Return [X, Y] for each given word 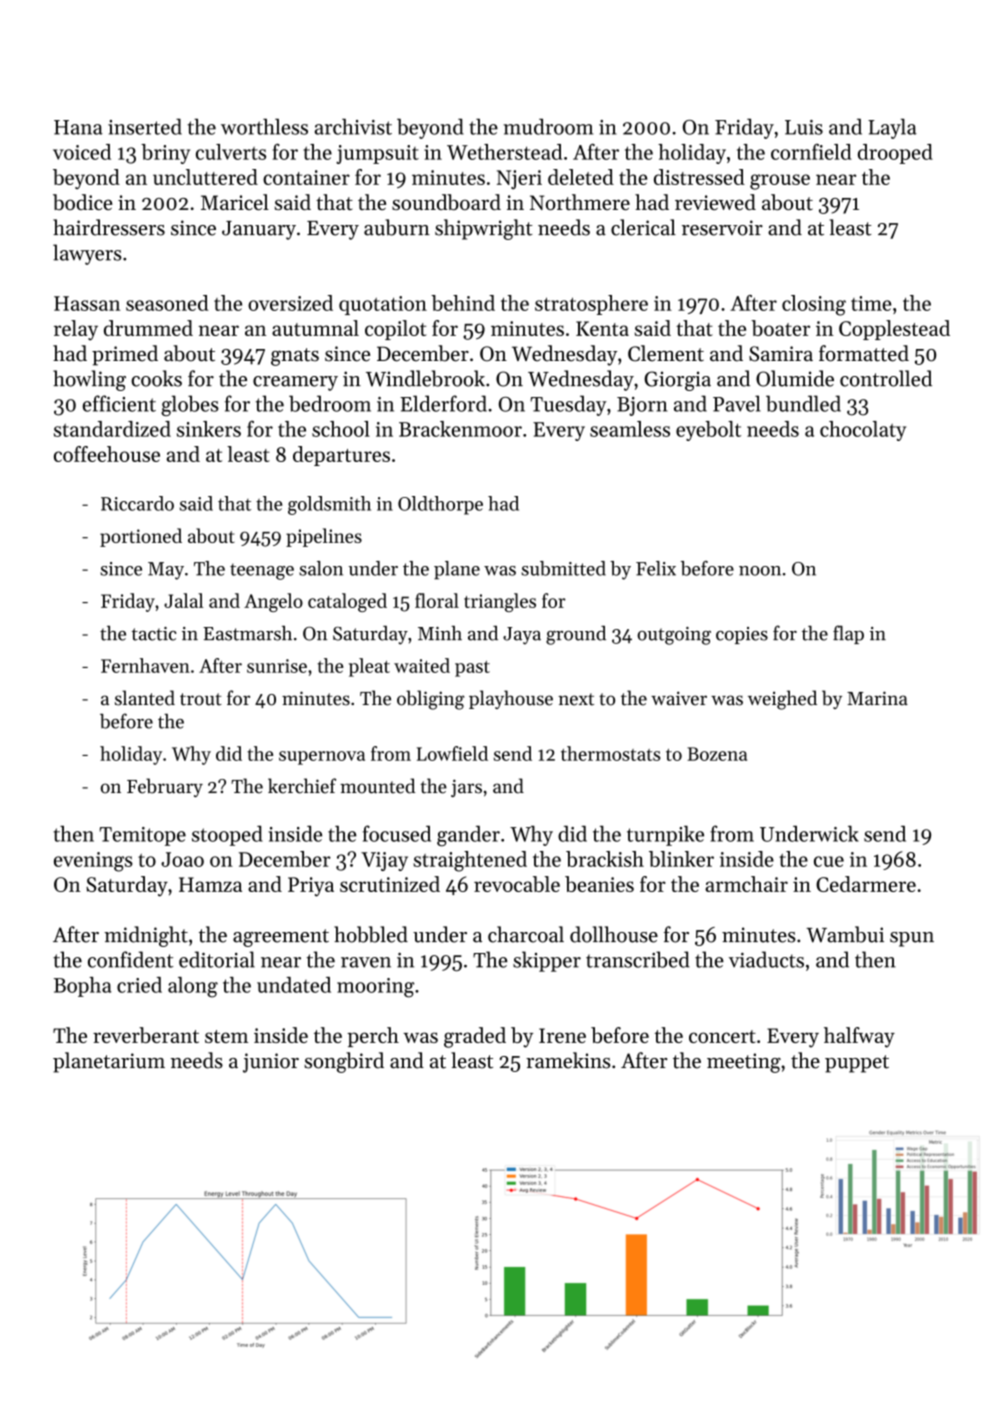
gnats [295, 357]
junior [271, 1063]
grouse [780, 182]
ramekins [568, 1060]
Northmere [580, 202]
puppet [857, 1064]
